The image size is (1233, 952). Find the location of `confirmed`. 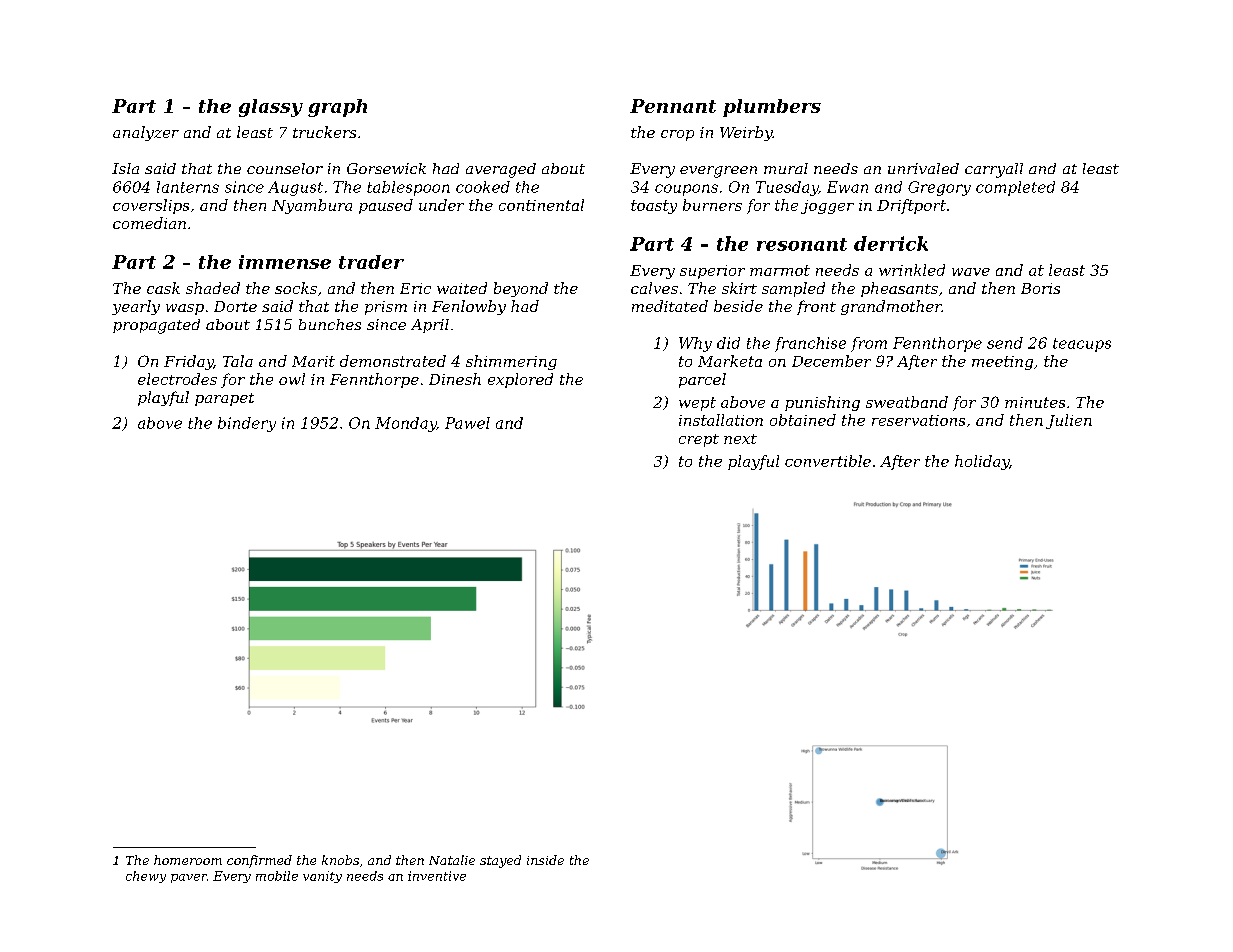

confirmed is located at coordinates (259, 861).
